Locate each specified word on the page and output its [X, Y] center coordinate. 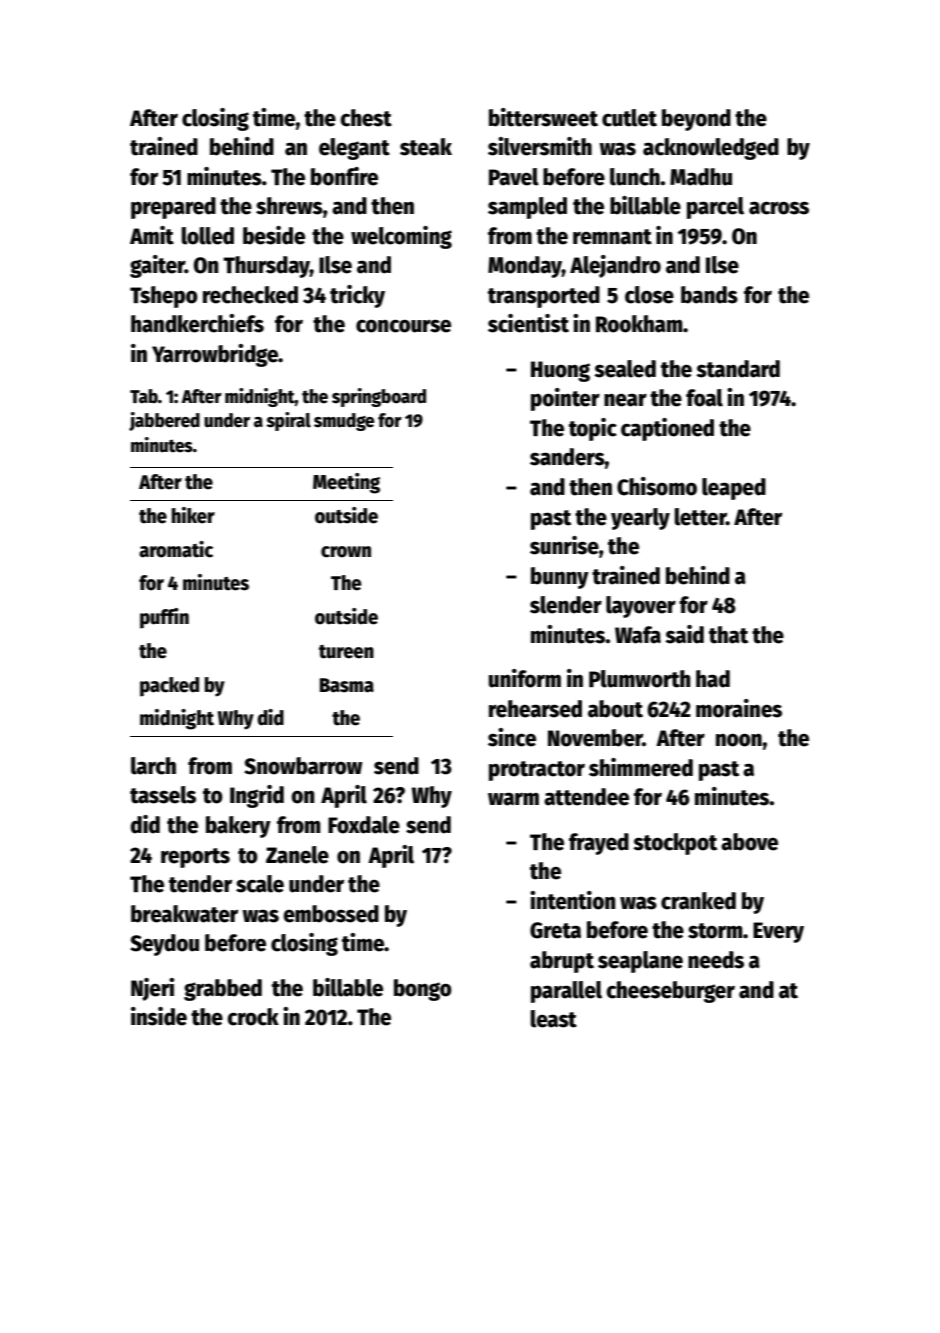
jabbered [164, 421]
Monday [525, 267]
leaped [734, 489]
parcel [715, 208]
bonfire [344, 176]
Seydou [164, 945]
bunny [560, 578]
